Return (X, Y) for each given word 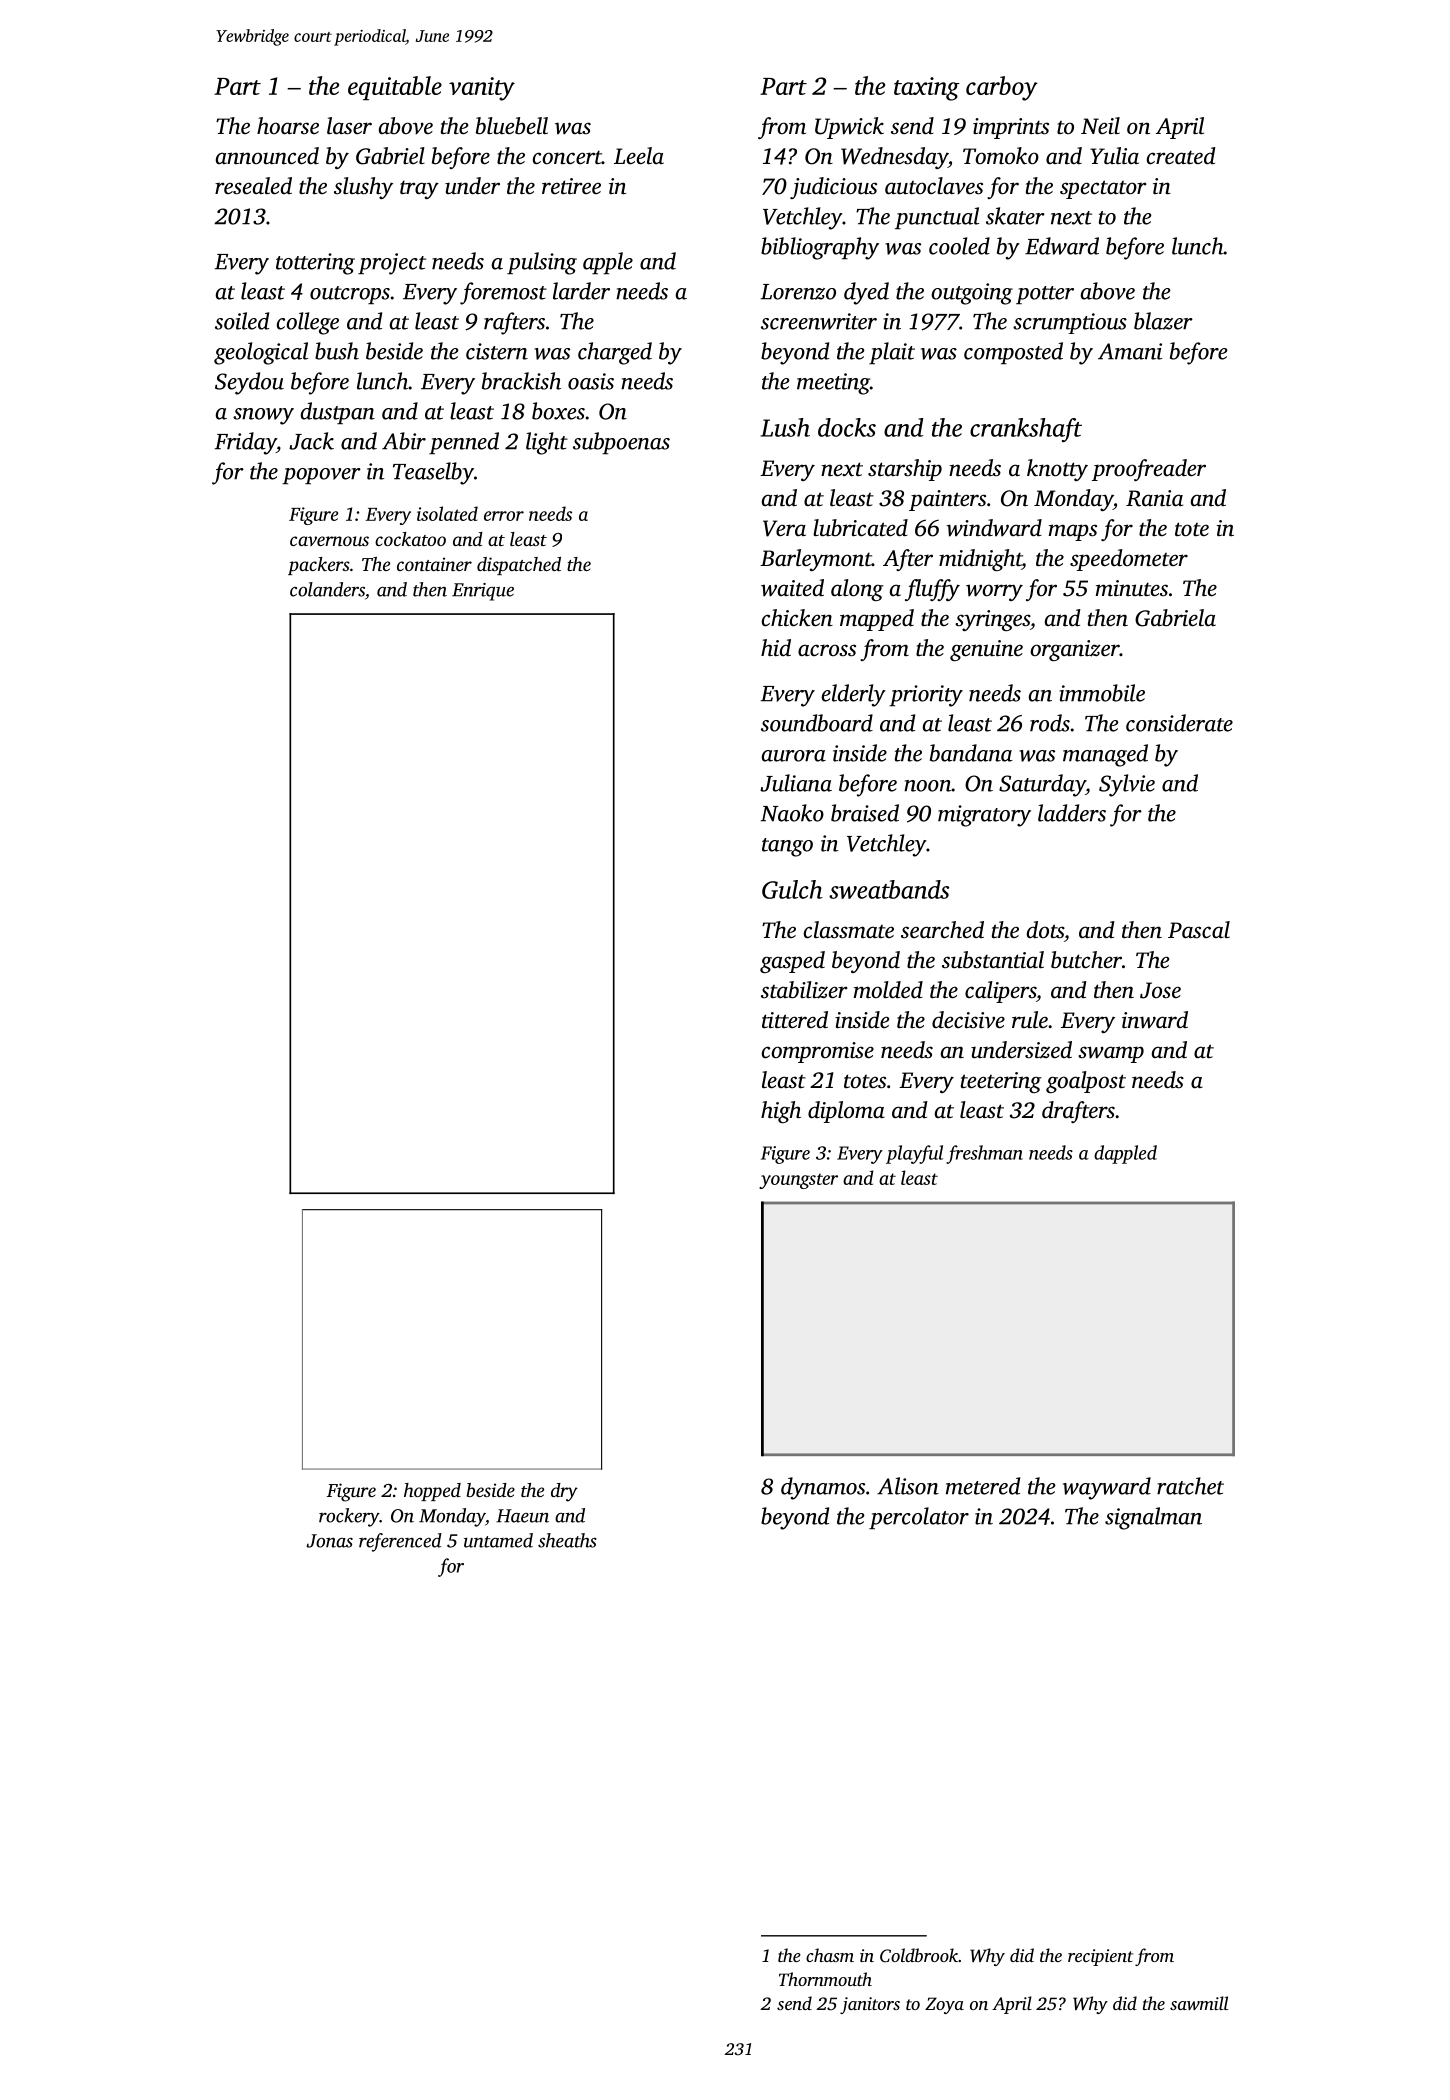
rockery (349, 1517)
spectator (1103, 189)
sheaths (567, 1540)
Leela (639, 156)
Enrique (483, 592)
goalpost (1086, 1082)
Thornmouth (825, 1979)
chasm (830, 1955)
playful (914, 1154)
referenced (400, 1542)
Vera (784, 528)
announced (267, 156)
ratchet (1190, 1486)
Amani (1130, 351)
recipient (1100, 1957)
